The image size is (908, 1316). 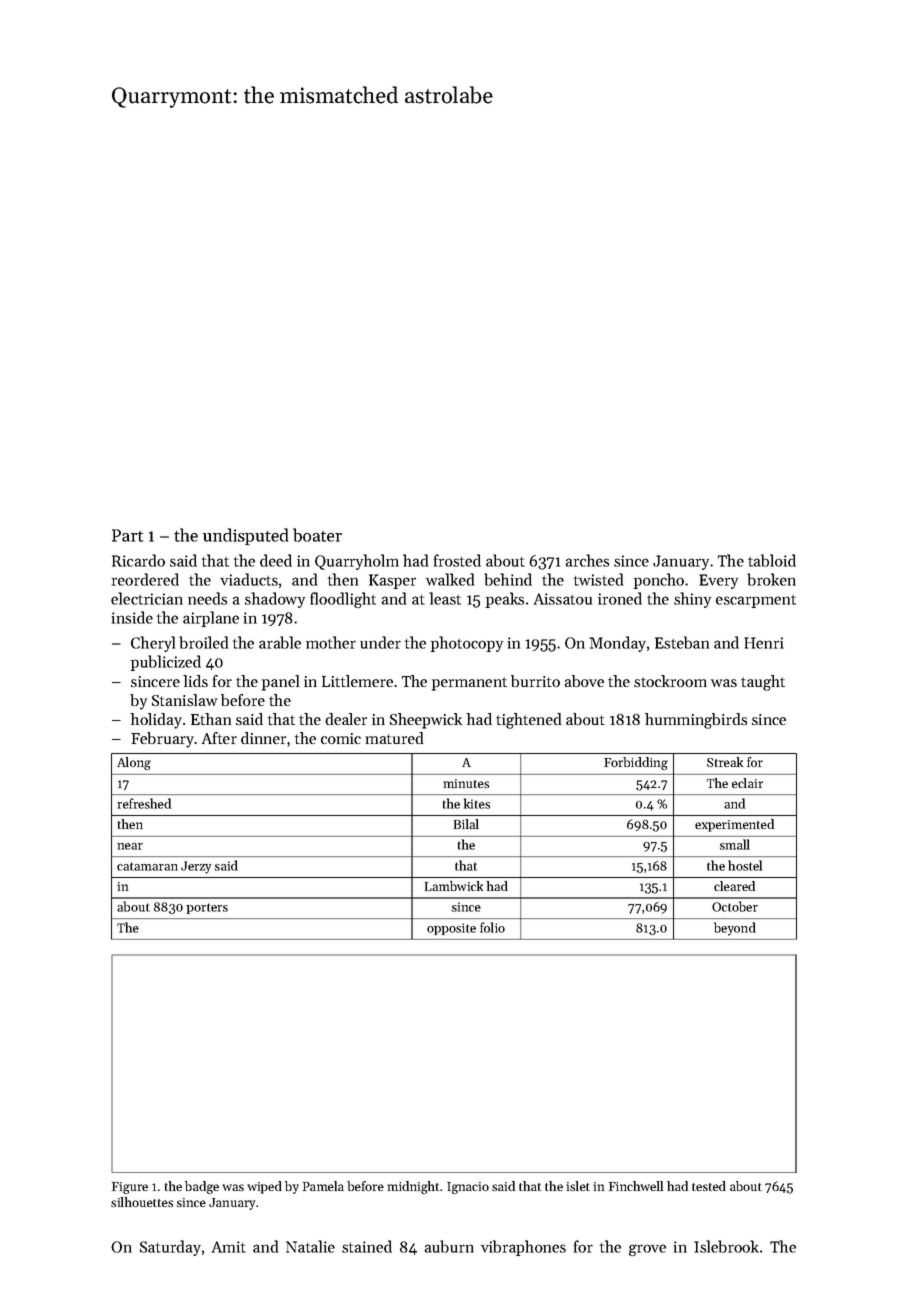 What do you see at coordinates (772, 560) in the screenshot?
I see `tabloid` at bounding box center [772, 560].
